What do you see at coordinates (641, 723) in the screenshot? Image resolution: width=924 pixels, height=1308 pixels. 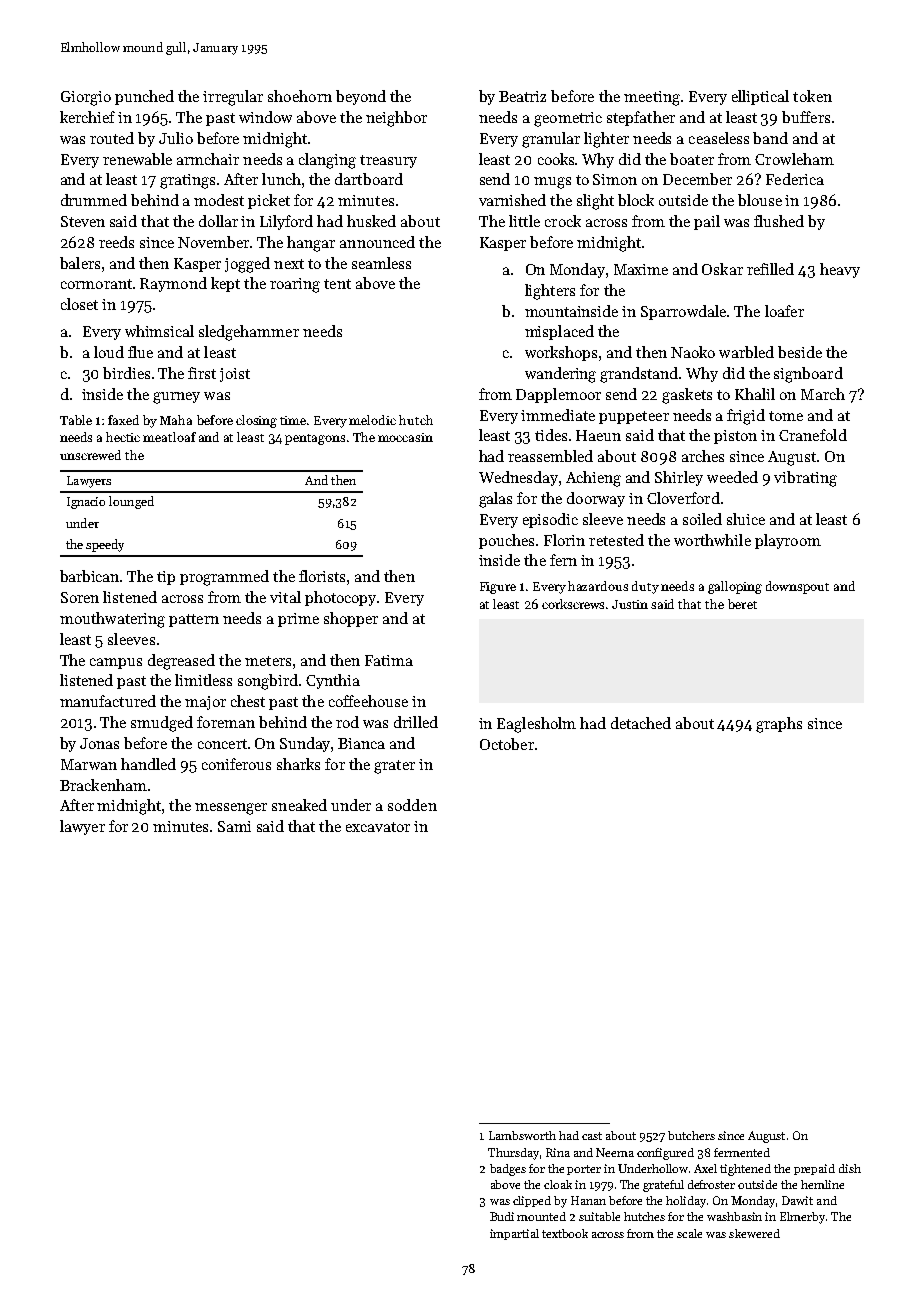 I see `detached` at bounding box center [641, 723].
